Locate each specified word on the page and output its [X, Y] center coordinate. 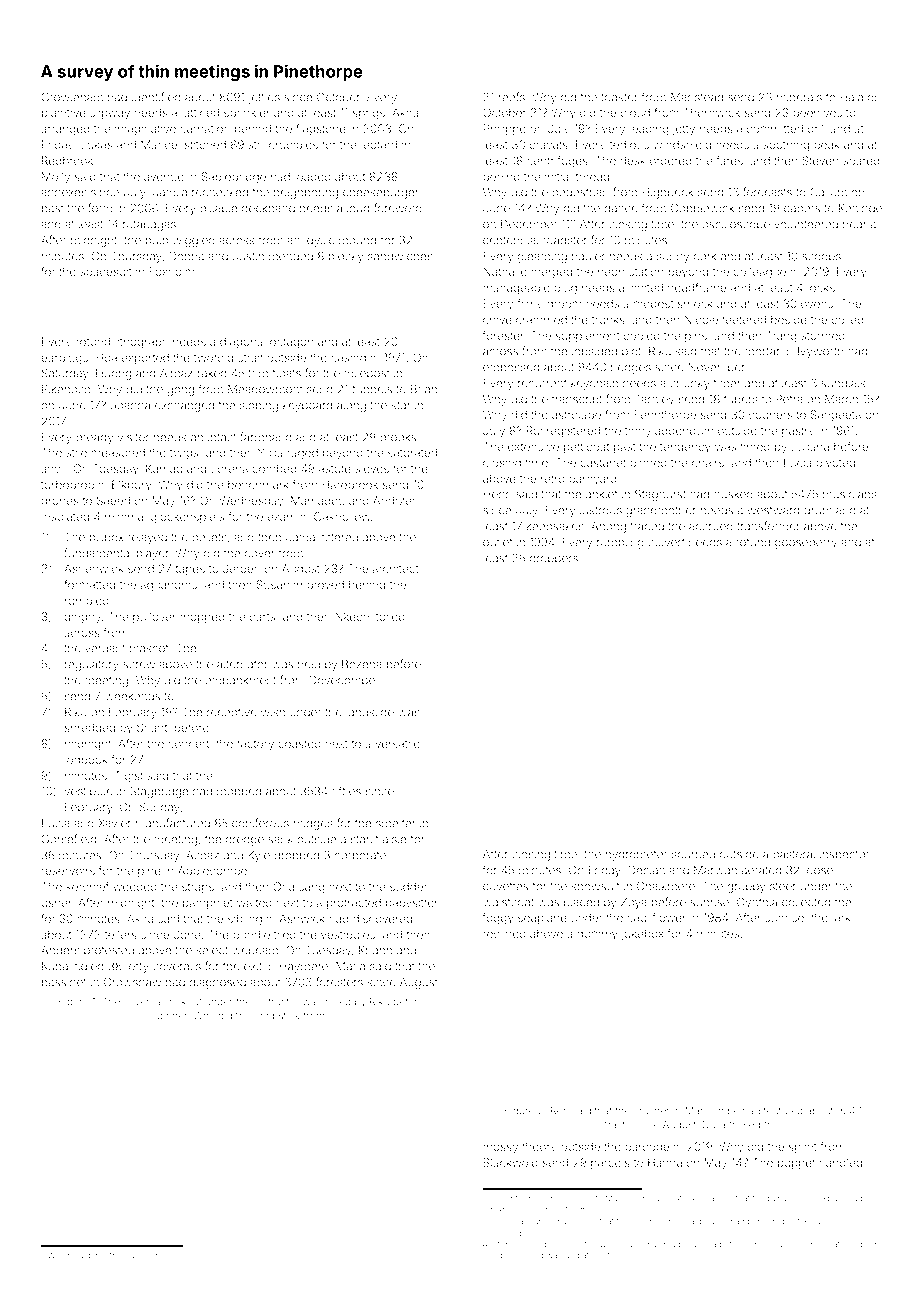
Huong [114, 374]
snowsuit [595, 886]
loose [818, 870]
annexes [64, 193]
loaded [313, 176]
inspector [844, 855]
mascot [149, 649]
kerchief [87, 886]
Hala [851, 97]
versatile [397, 743]
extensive [533, 446]
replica [138, 1256]
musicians [850, 494]
